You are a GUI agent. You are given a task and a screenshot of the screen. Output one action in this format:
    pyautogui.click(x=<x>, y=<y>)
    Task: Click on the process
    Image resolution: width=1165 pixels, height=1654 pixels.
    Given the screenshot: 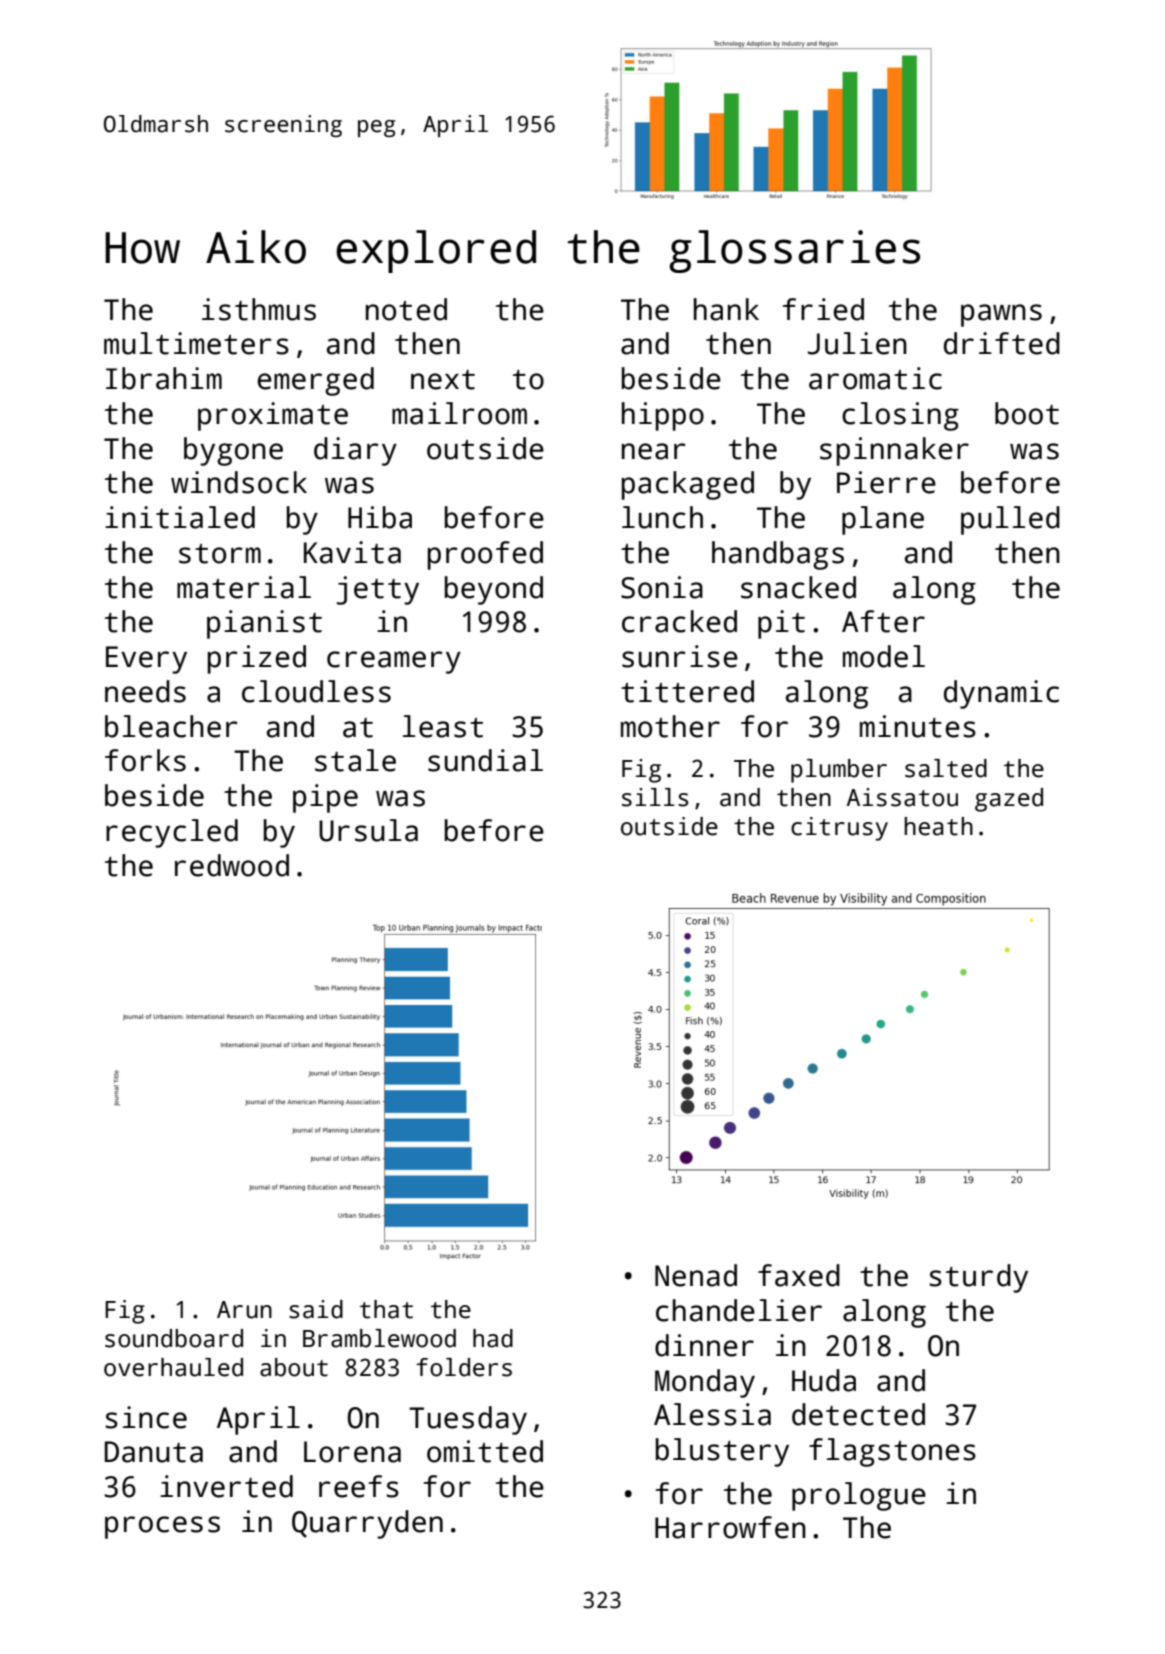 What is the action you would take?
    pyautogui.click(x=162, y=1527)
